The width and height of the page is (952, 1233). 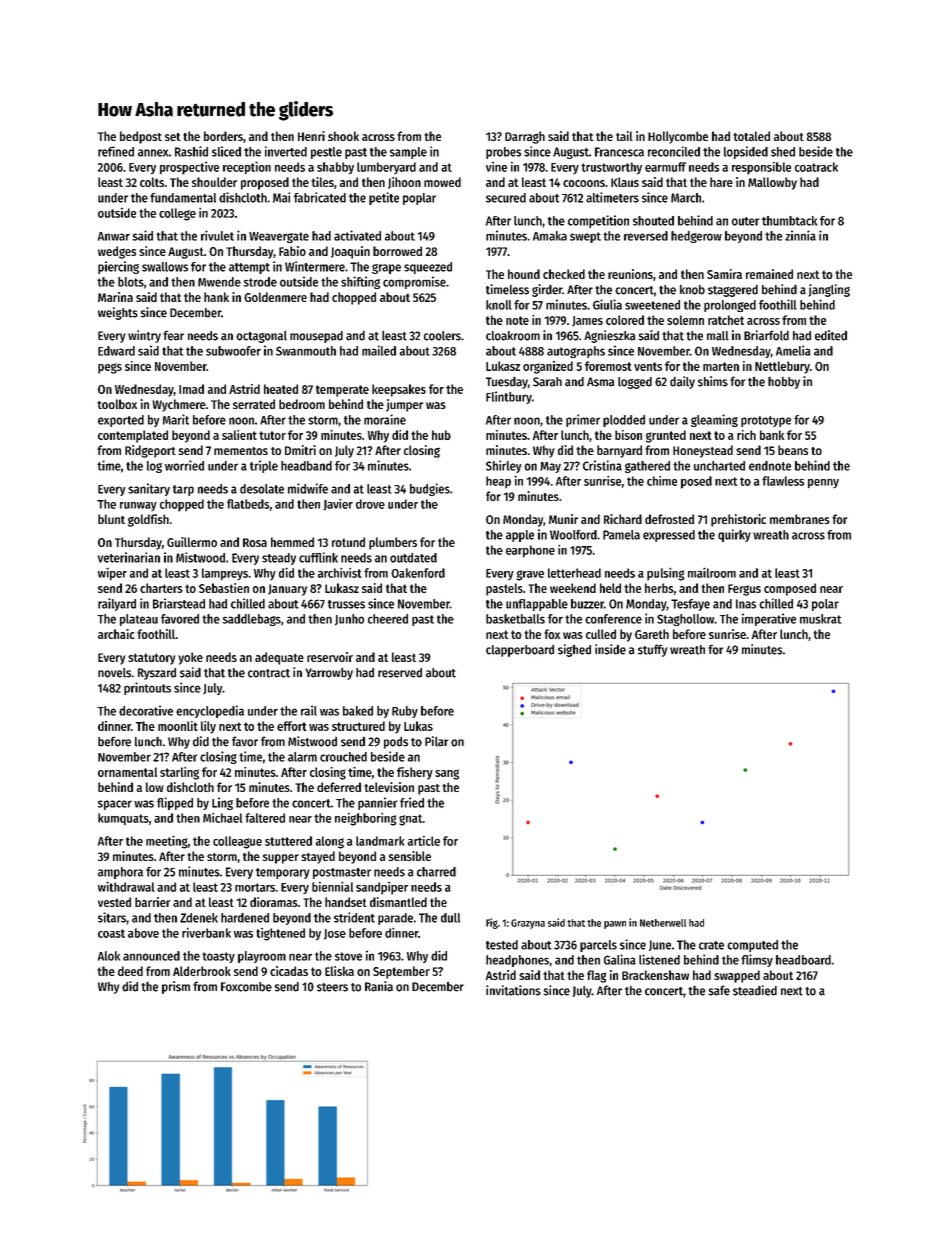 I want to click on secured, so click(x=506, y=198).
